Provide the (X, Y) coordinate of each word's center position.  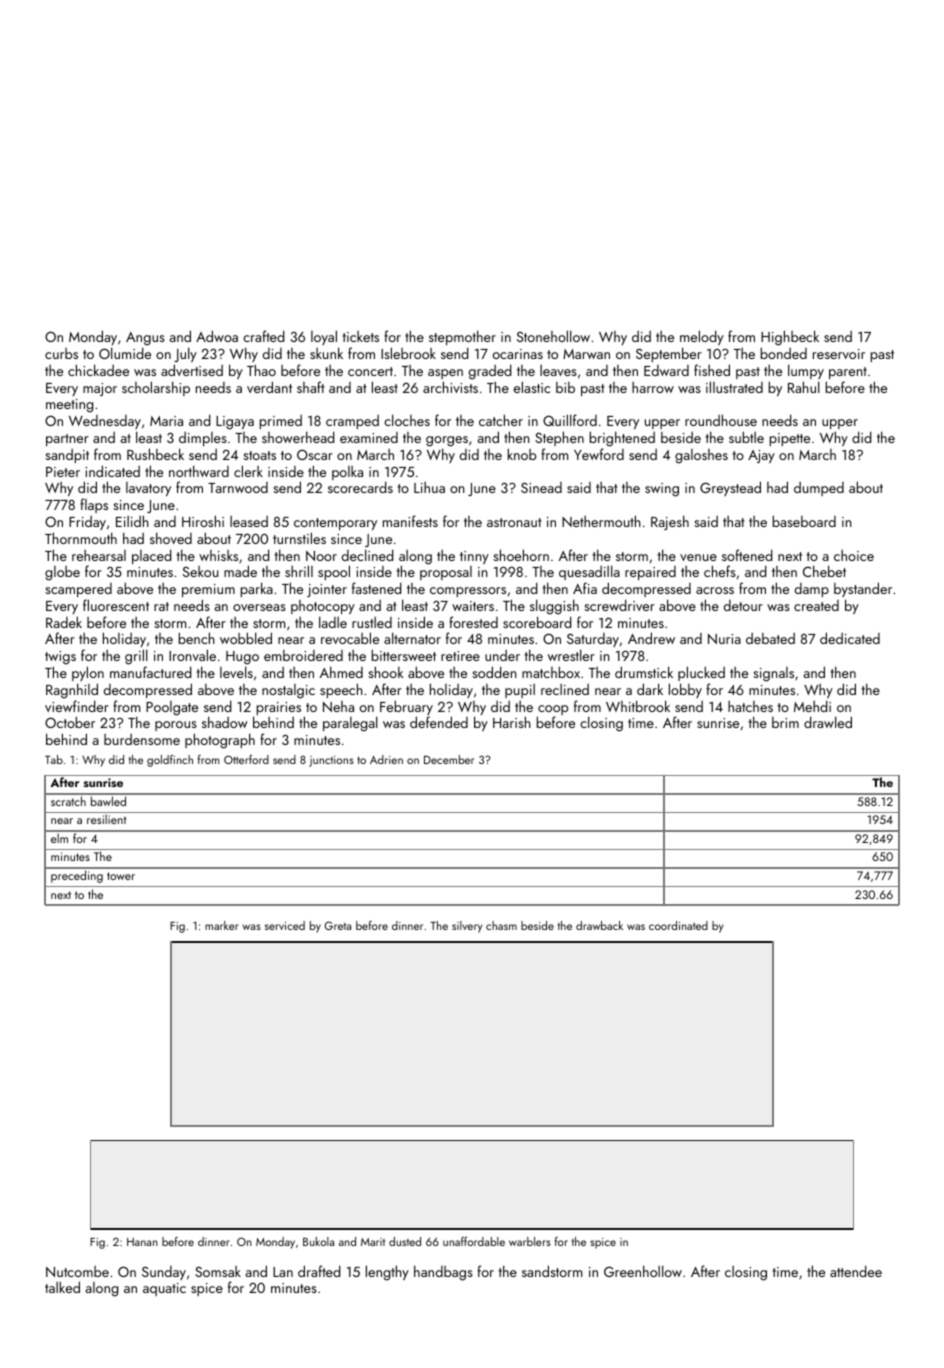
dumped (819, 489)
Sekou (201, 571)
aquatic (164, 1289)
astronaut (514, 522)
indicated (112, 471)
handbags (443, 1273)
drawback (599, 925)
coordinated (678, 925)
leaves (558, 370)
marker (222, 925)
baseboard (804, 521)
